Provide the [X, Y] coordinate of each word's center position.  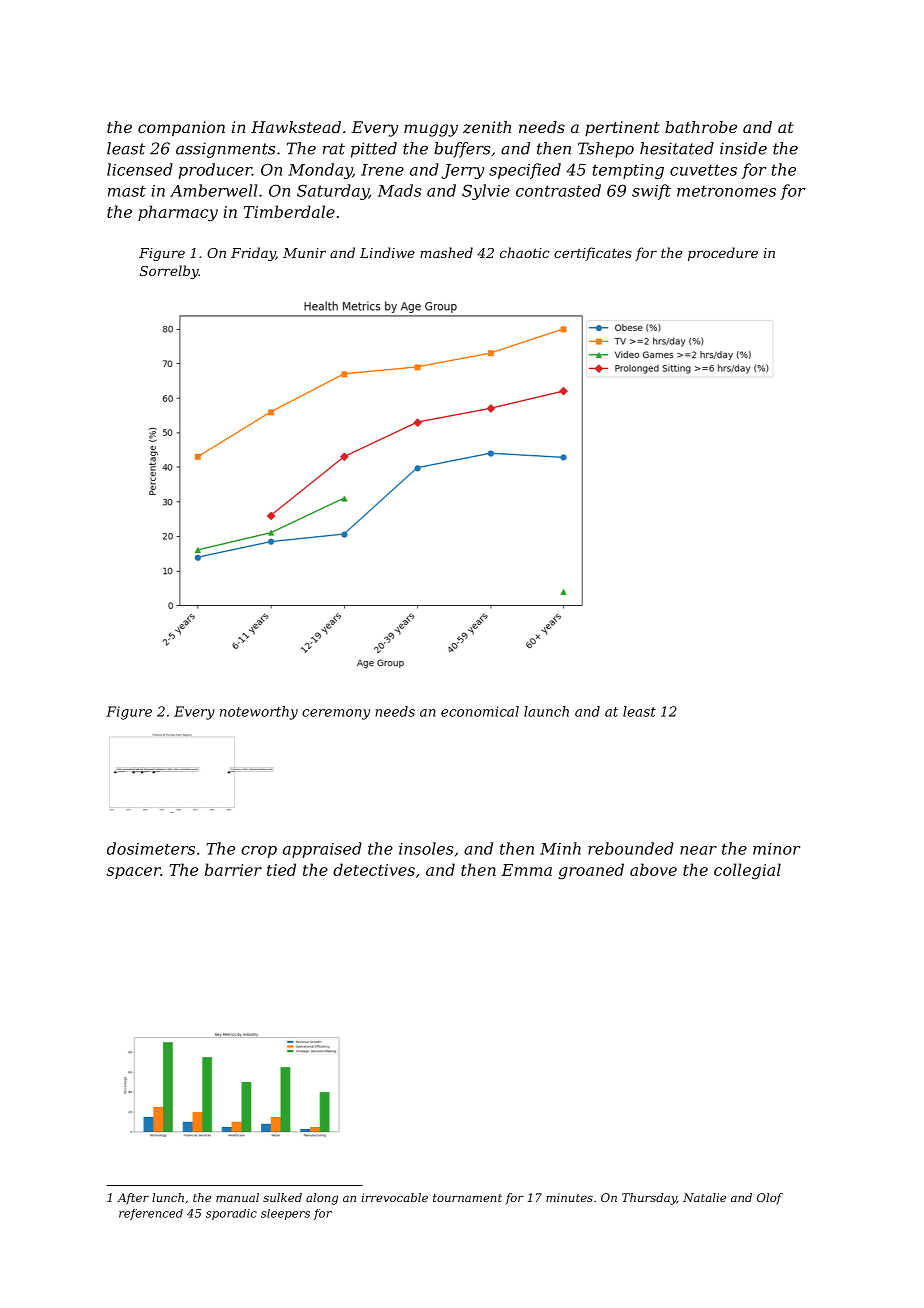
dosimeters [151, 848]
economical [480, 711]
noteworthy [259, 713]
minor [777, 849]
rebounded [631, 848]
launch [546, 711]
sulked [282, 1197]
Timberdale [289, 211]
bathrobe [701, 127]
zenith [487, 127]
